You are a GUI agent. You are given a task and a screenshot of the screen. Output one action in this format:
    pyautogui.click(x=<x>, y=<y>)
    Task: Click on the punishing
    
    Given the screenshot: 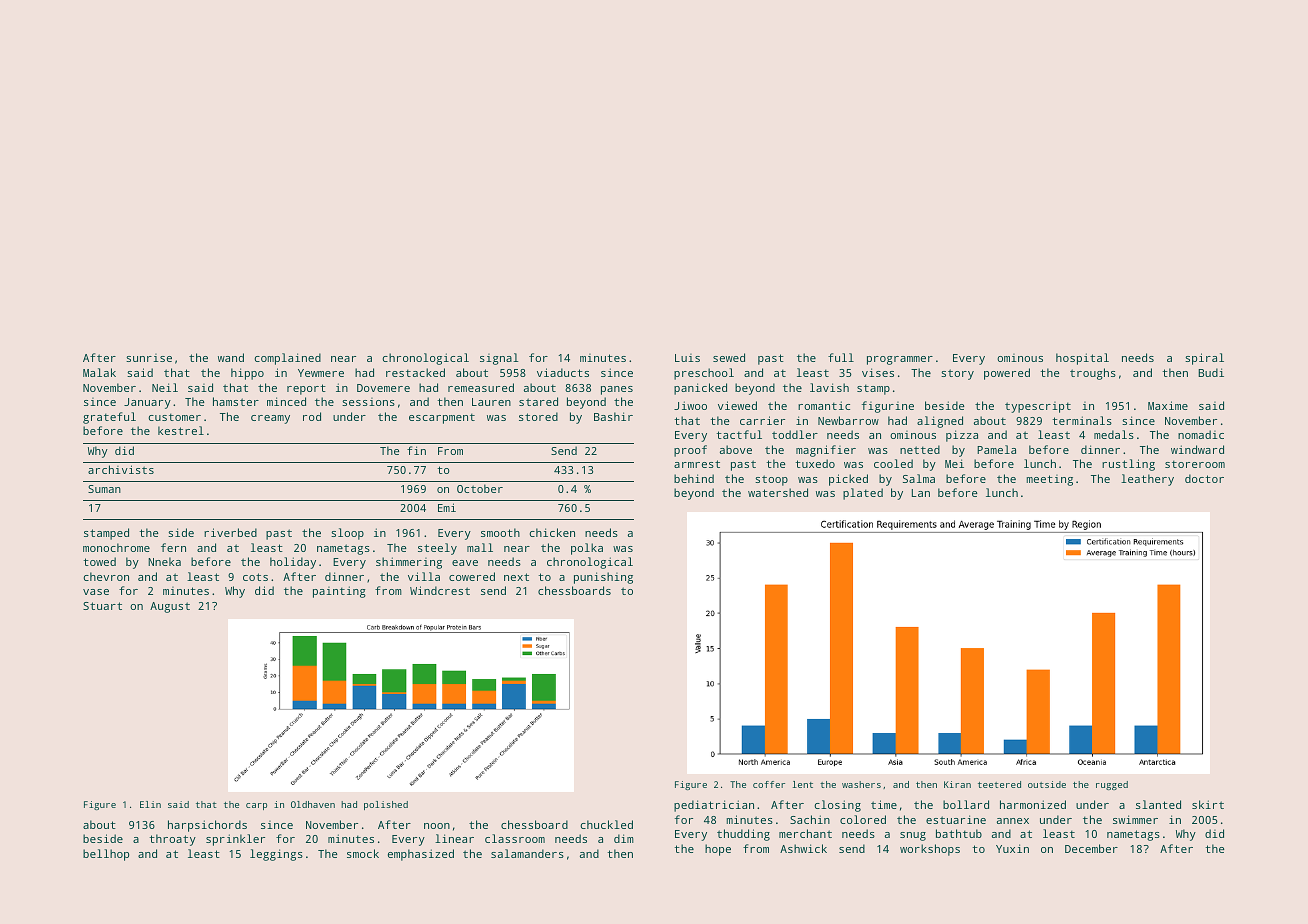 What is the action you would take?
    pyautogui.click(x=603, y=578)
